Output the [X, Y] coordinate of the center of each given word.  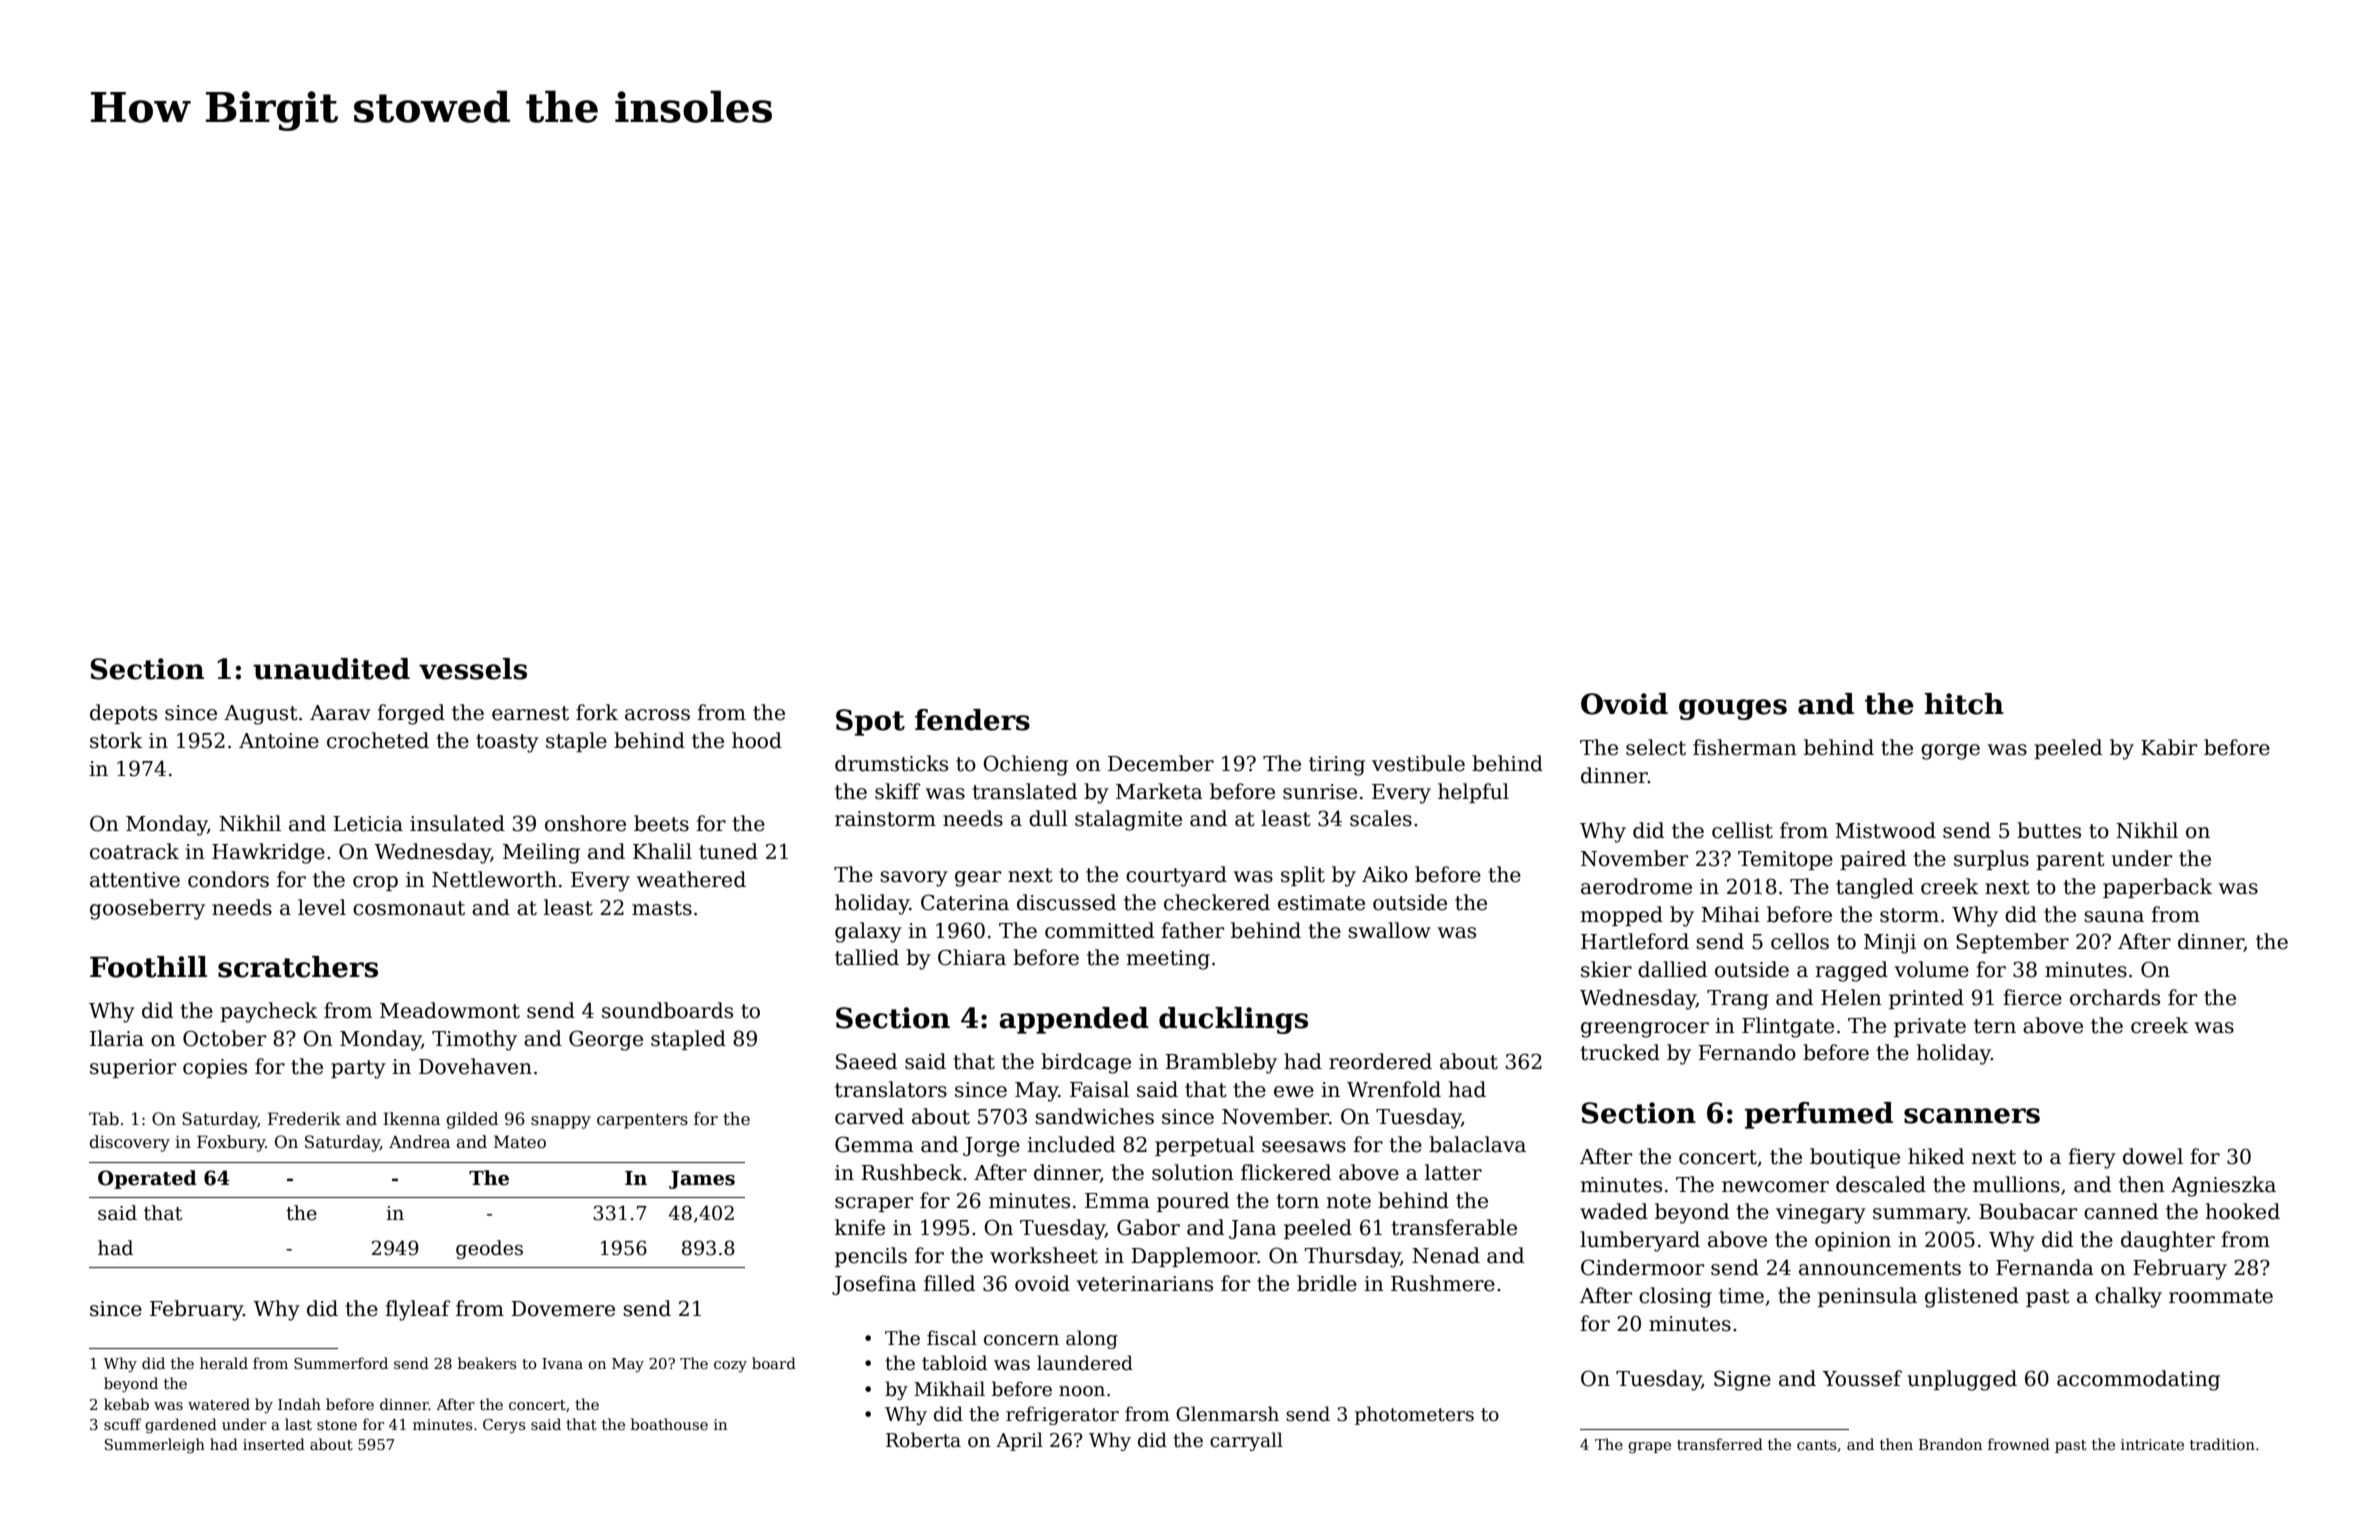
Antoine [279, 741]
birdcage [1086, 1063]
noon [1082, 1391]
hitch [1964, 704]
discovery [130, 1143]
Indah [299, 1404]
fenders [972, 720]
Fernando [1747, 1052]
